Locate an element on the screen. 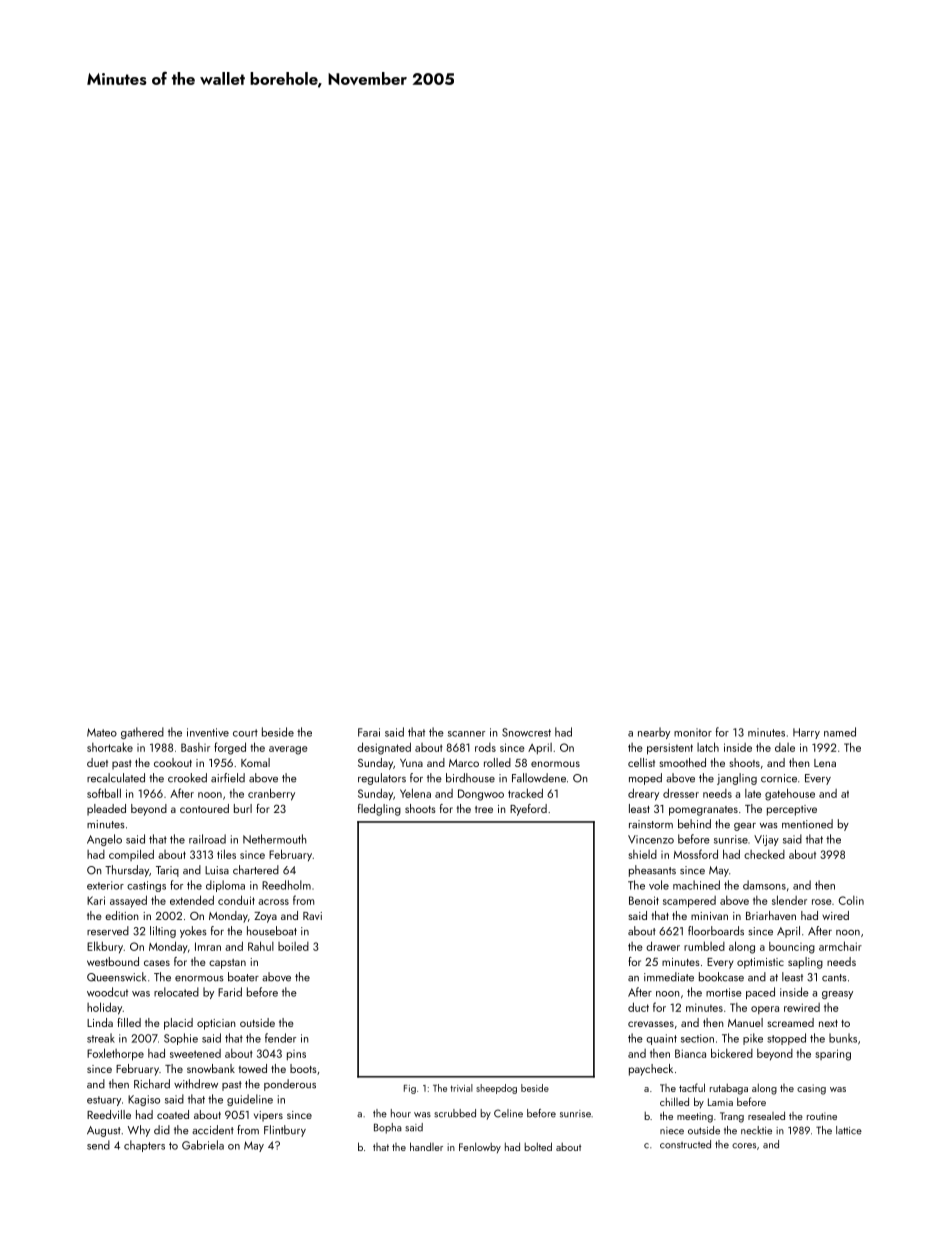  crevasses is located at coordinates (651, 1024).
